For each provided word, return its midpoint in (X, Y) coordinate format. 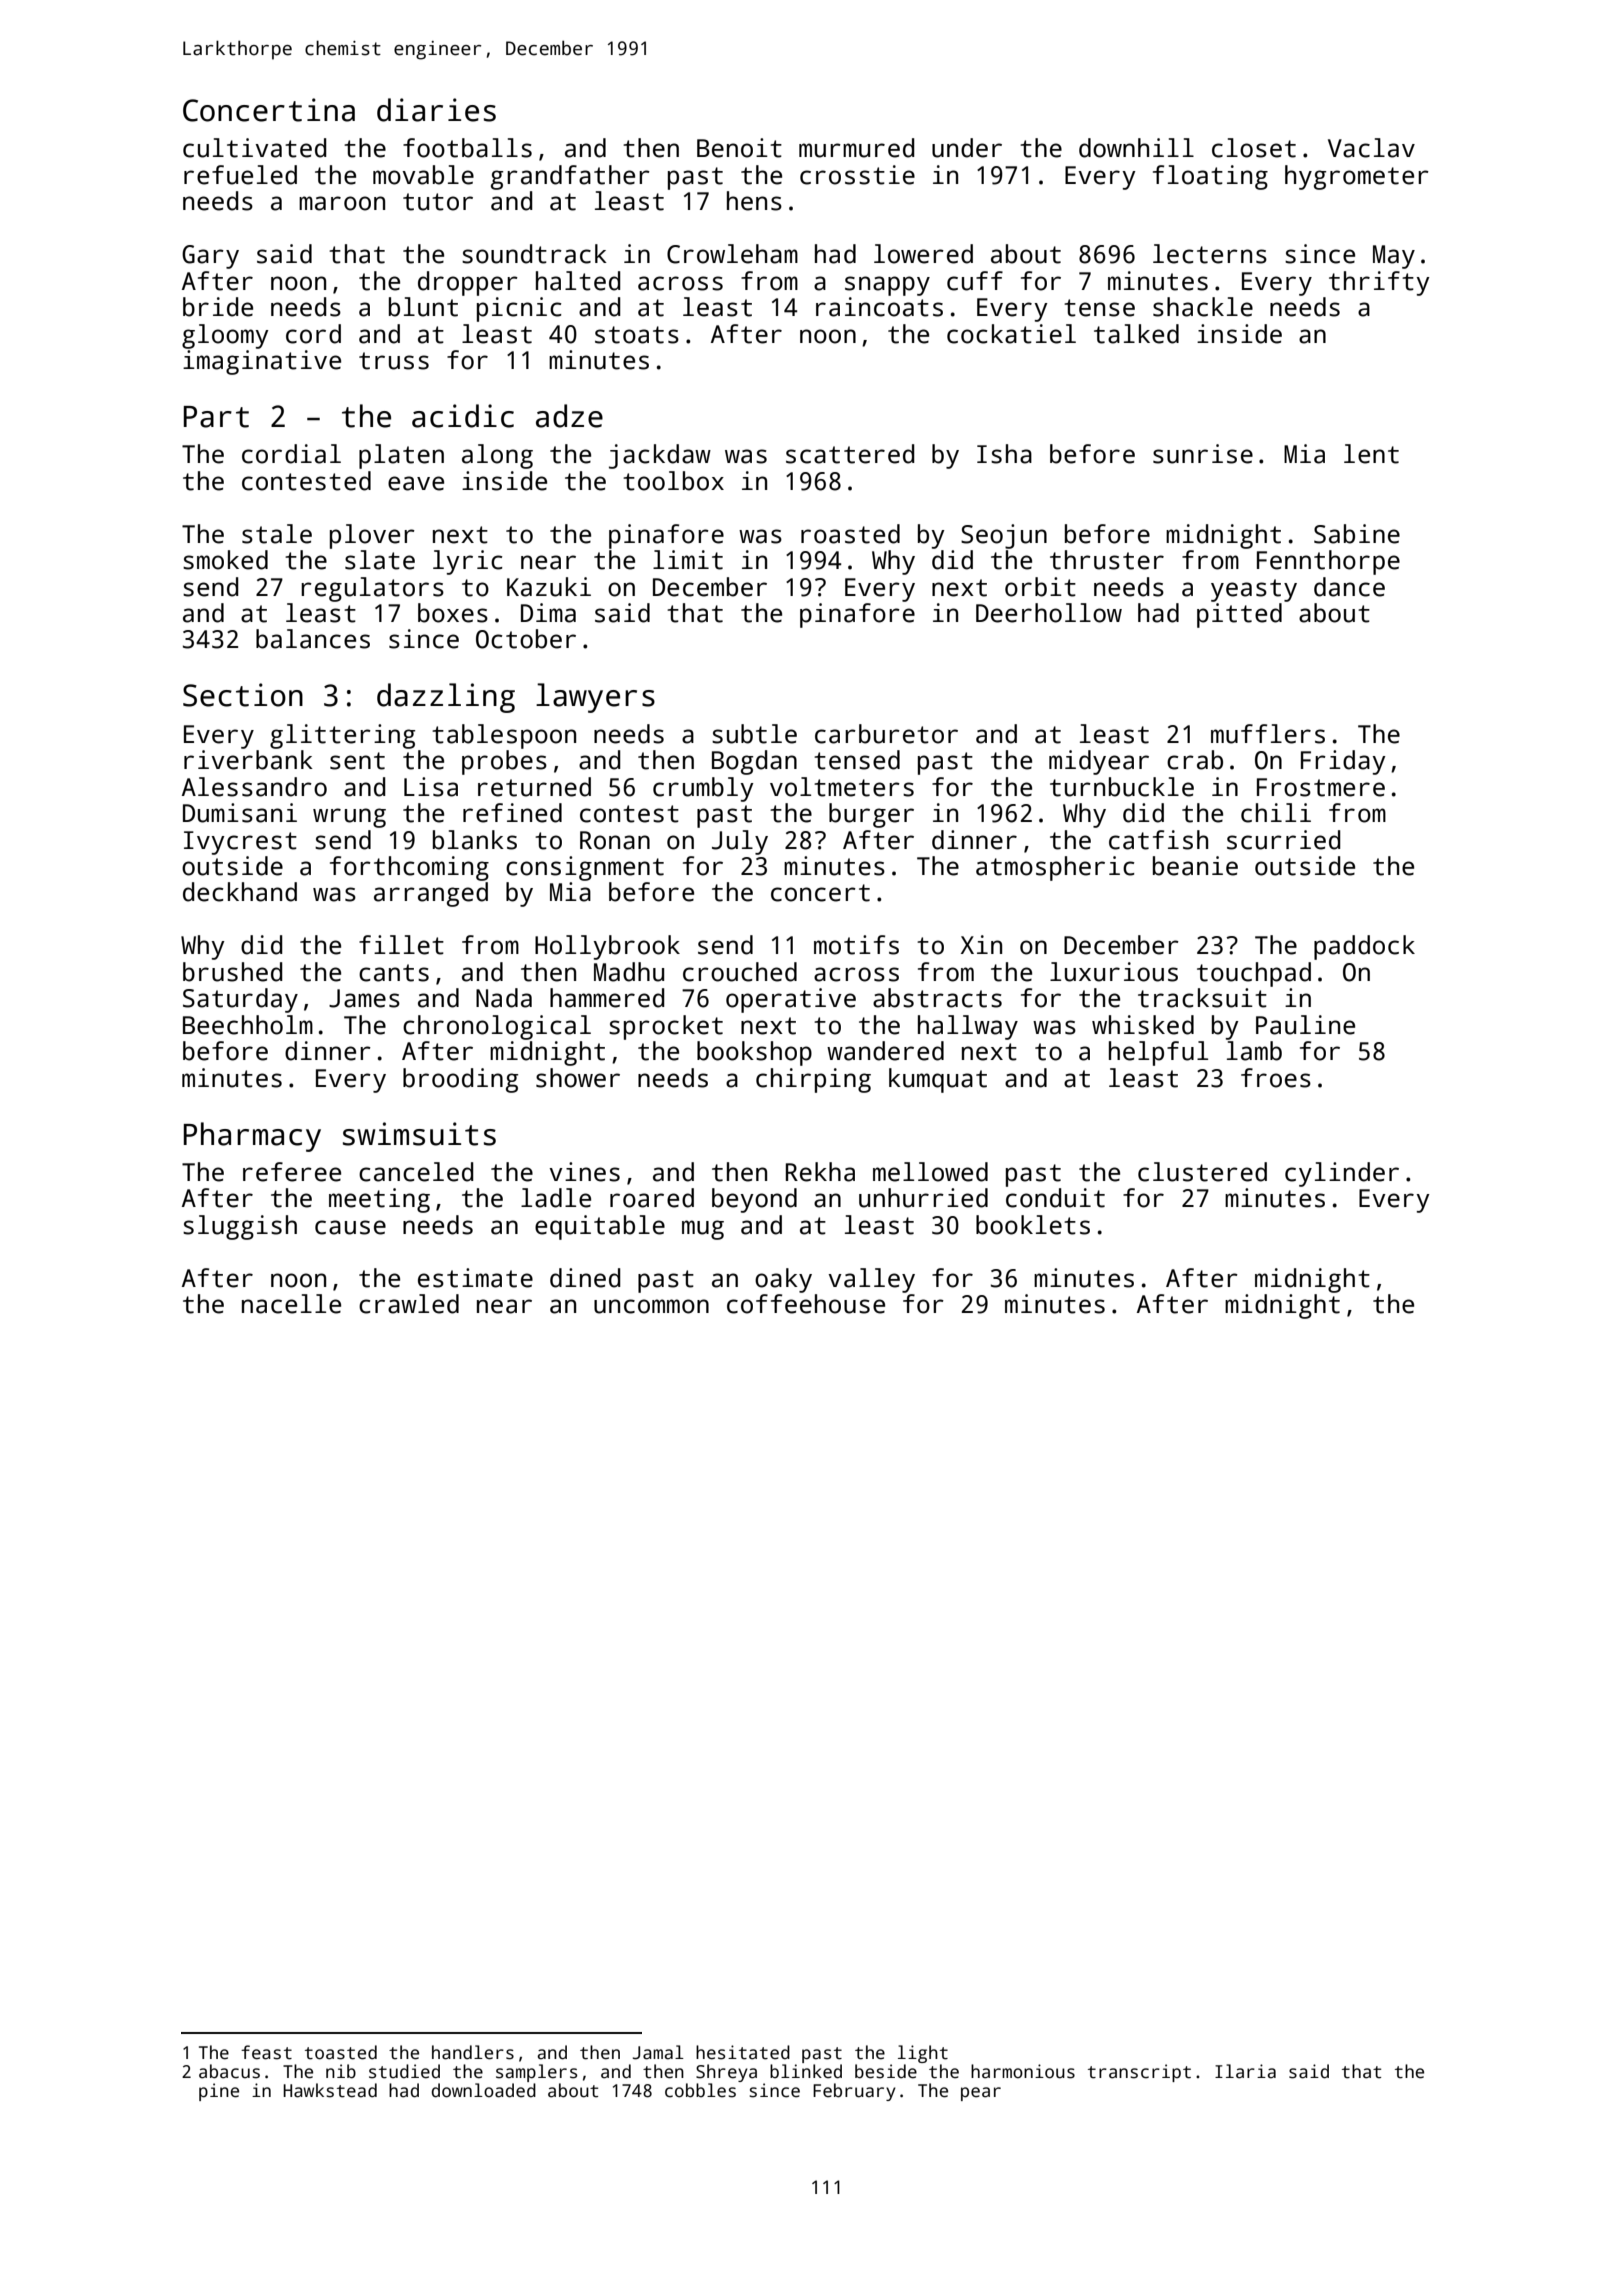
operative (791, 1000)
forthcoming (409, 868)
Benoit (739, 148)
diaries (436, 110)
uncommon (651, 1306)
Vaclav (1371, 148)
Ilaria (1245, 2071)
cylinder (1342, 1174)
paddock (1364, 947)
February (854, 2092)
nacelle (291, 1304)
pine (219, 2092)
